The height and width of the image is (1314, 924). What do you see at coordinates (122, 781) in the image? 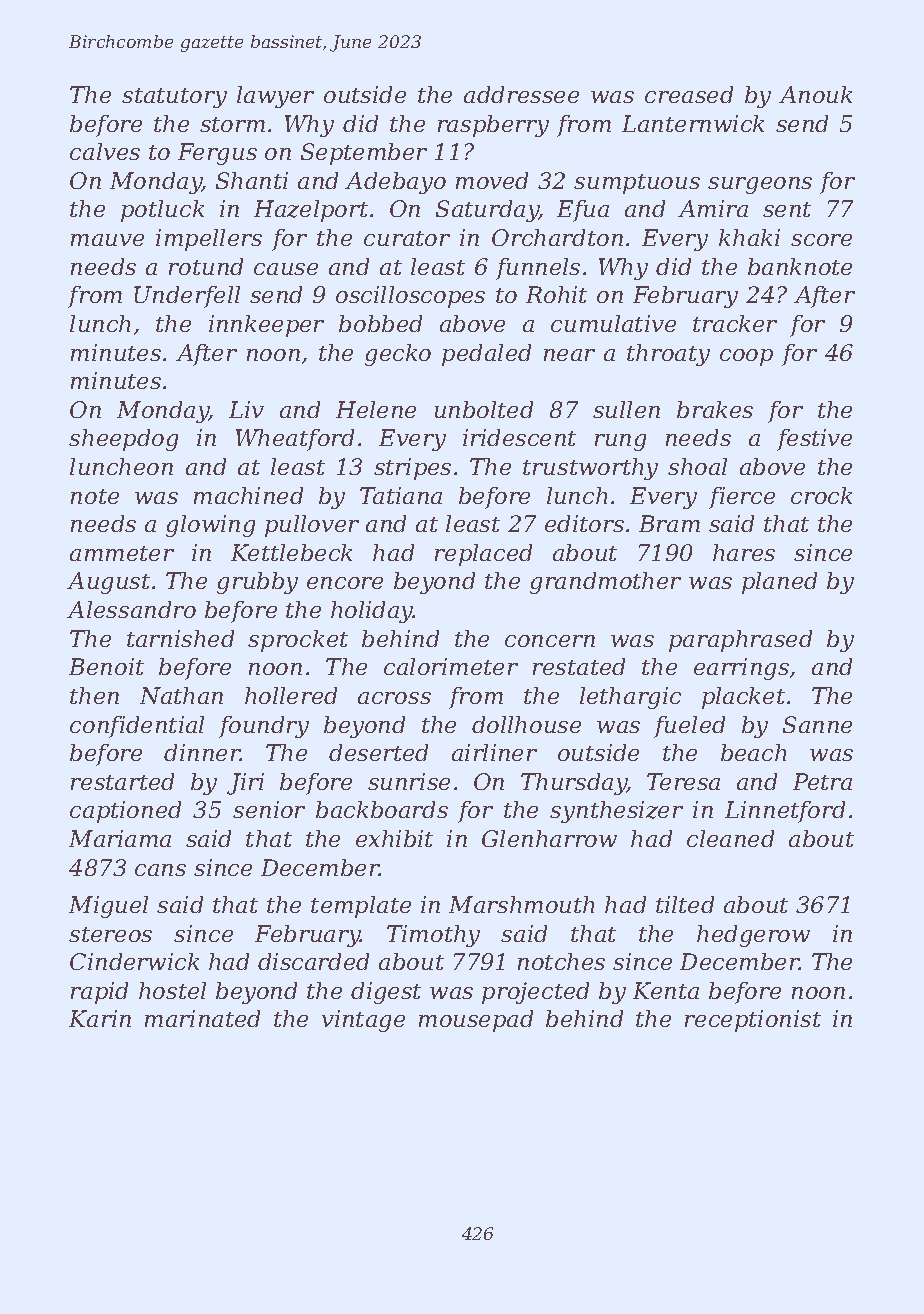
I see `restarted` at bounding box center [122, 781].
